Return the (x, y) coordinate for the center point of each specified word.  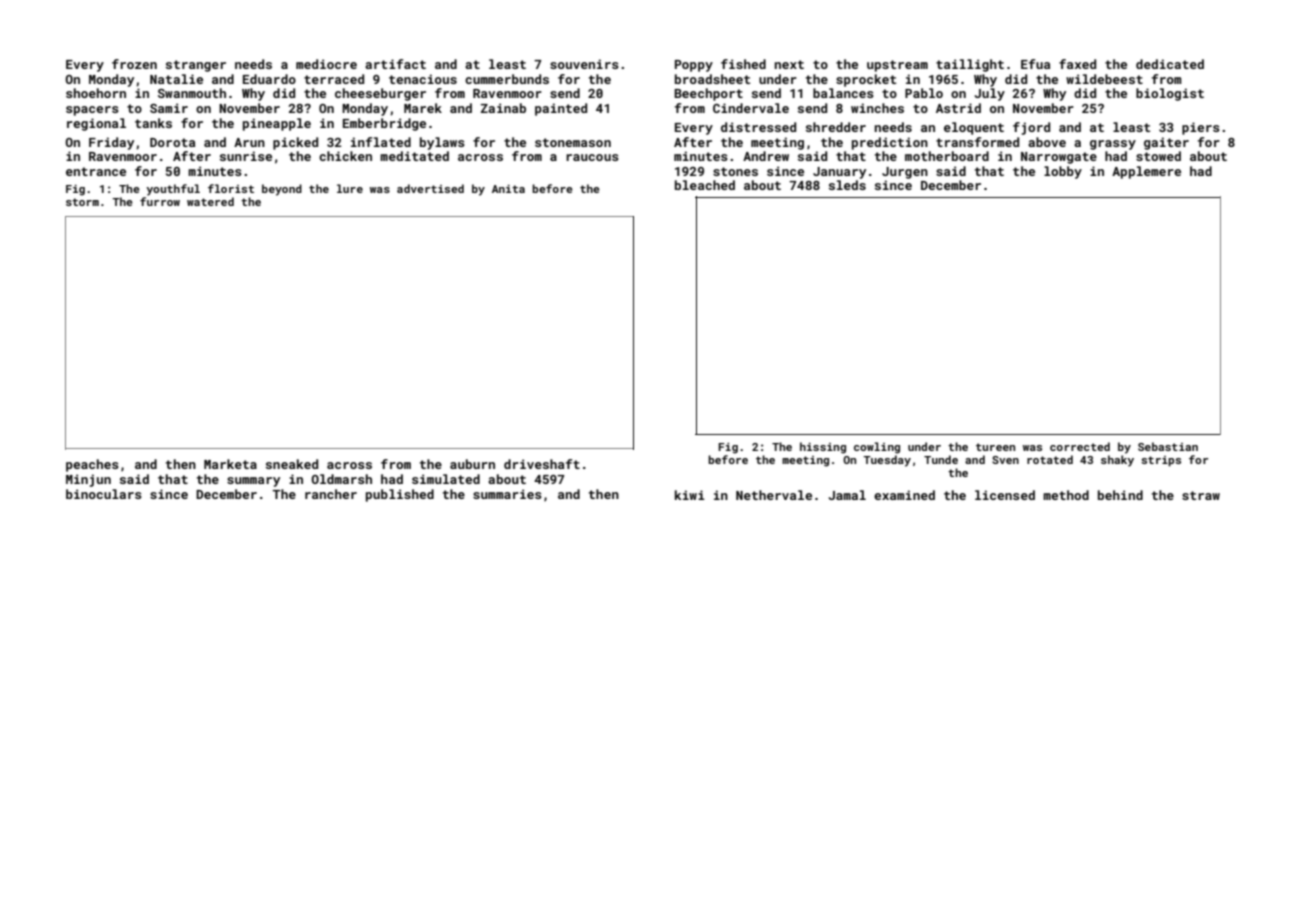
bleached (705, 185)
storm (82, 202)
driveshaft (542, 464)
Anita (508, 189)
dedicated (1170, 64)
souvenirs (584, 64)
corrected (1080, 446)
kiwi (690, 495)
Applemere (1146, 172)
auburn (472, 464)
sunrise (246, 156)
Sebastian (1168, 446)
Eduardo (269, 79)
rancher (331, 494)
